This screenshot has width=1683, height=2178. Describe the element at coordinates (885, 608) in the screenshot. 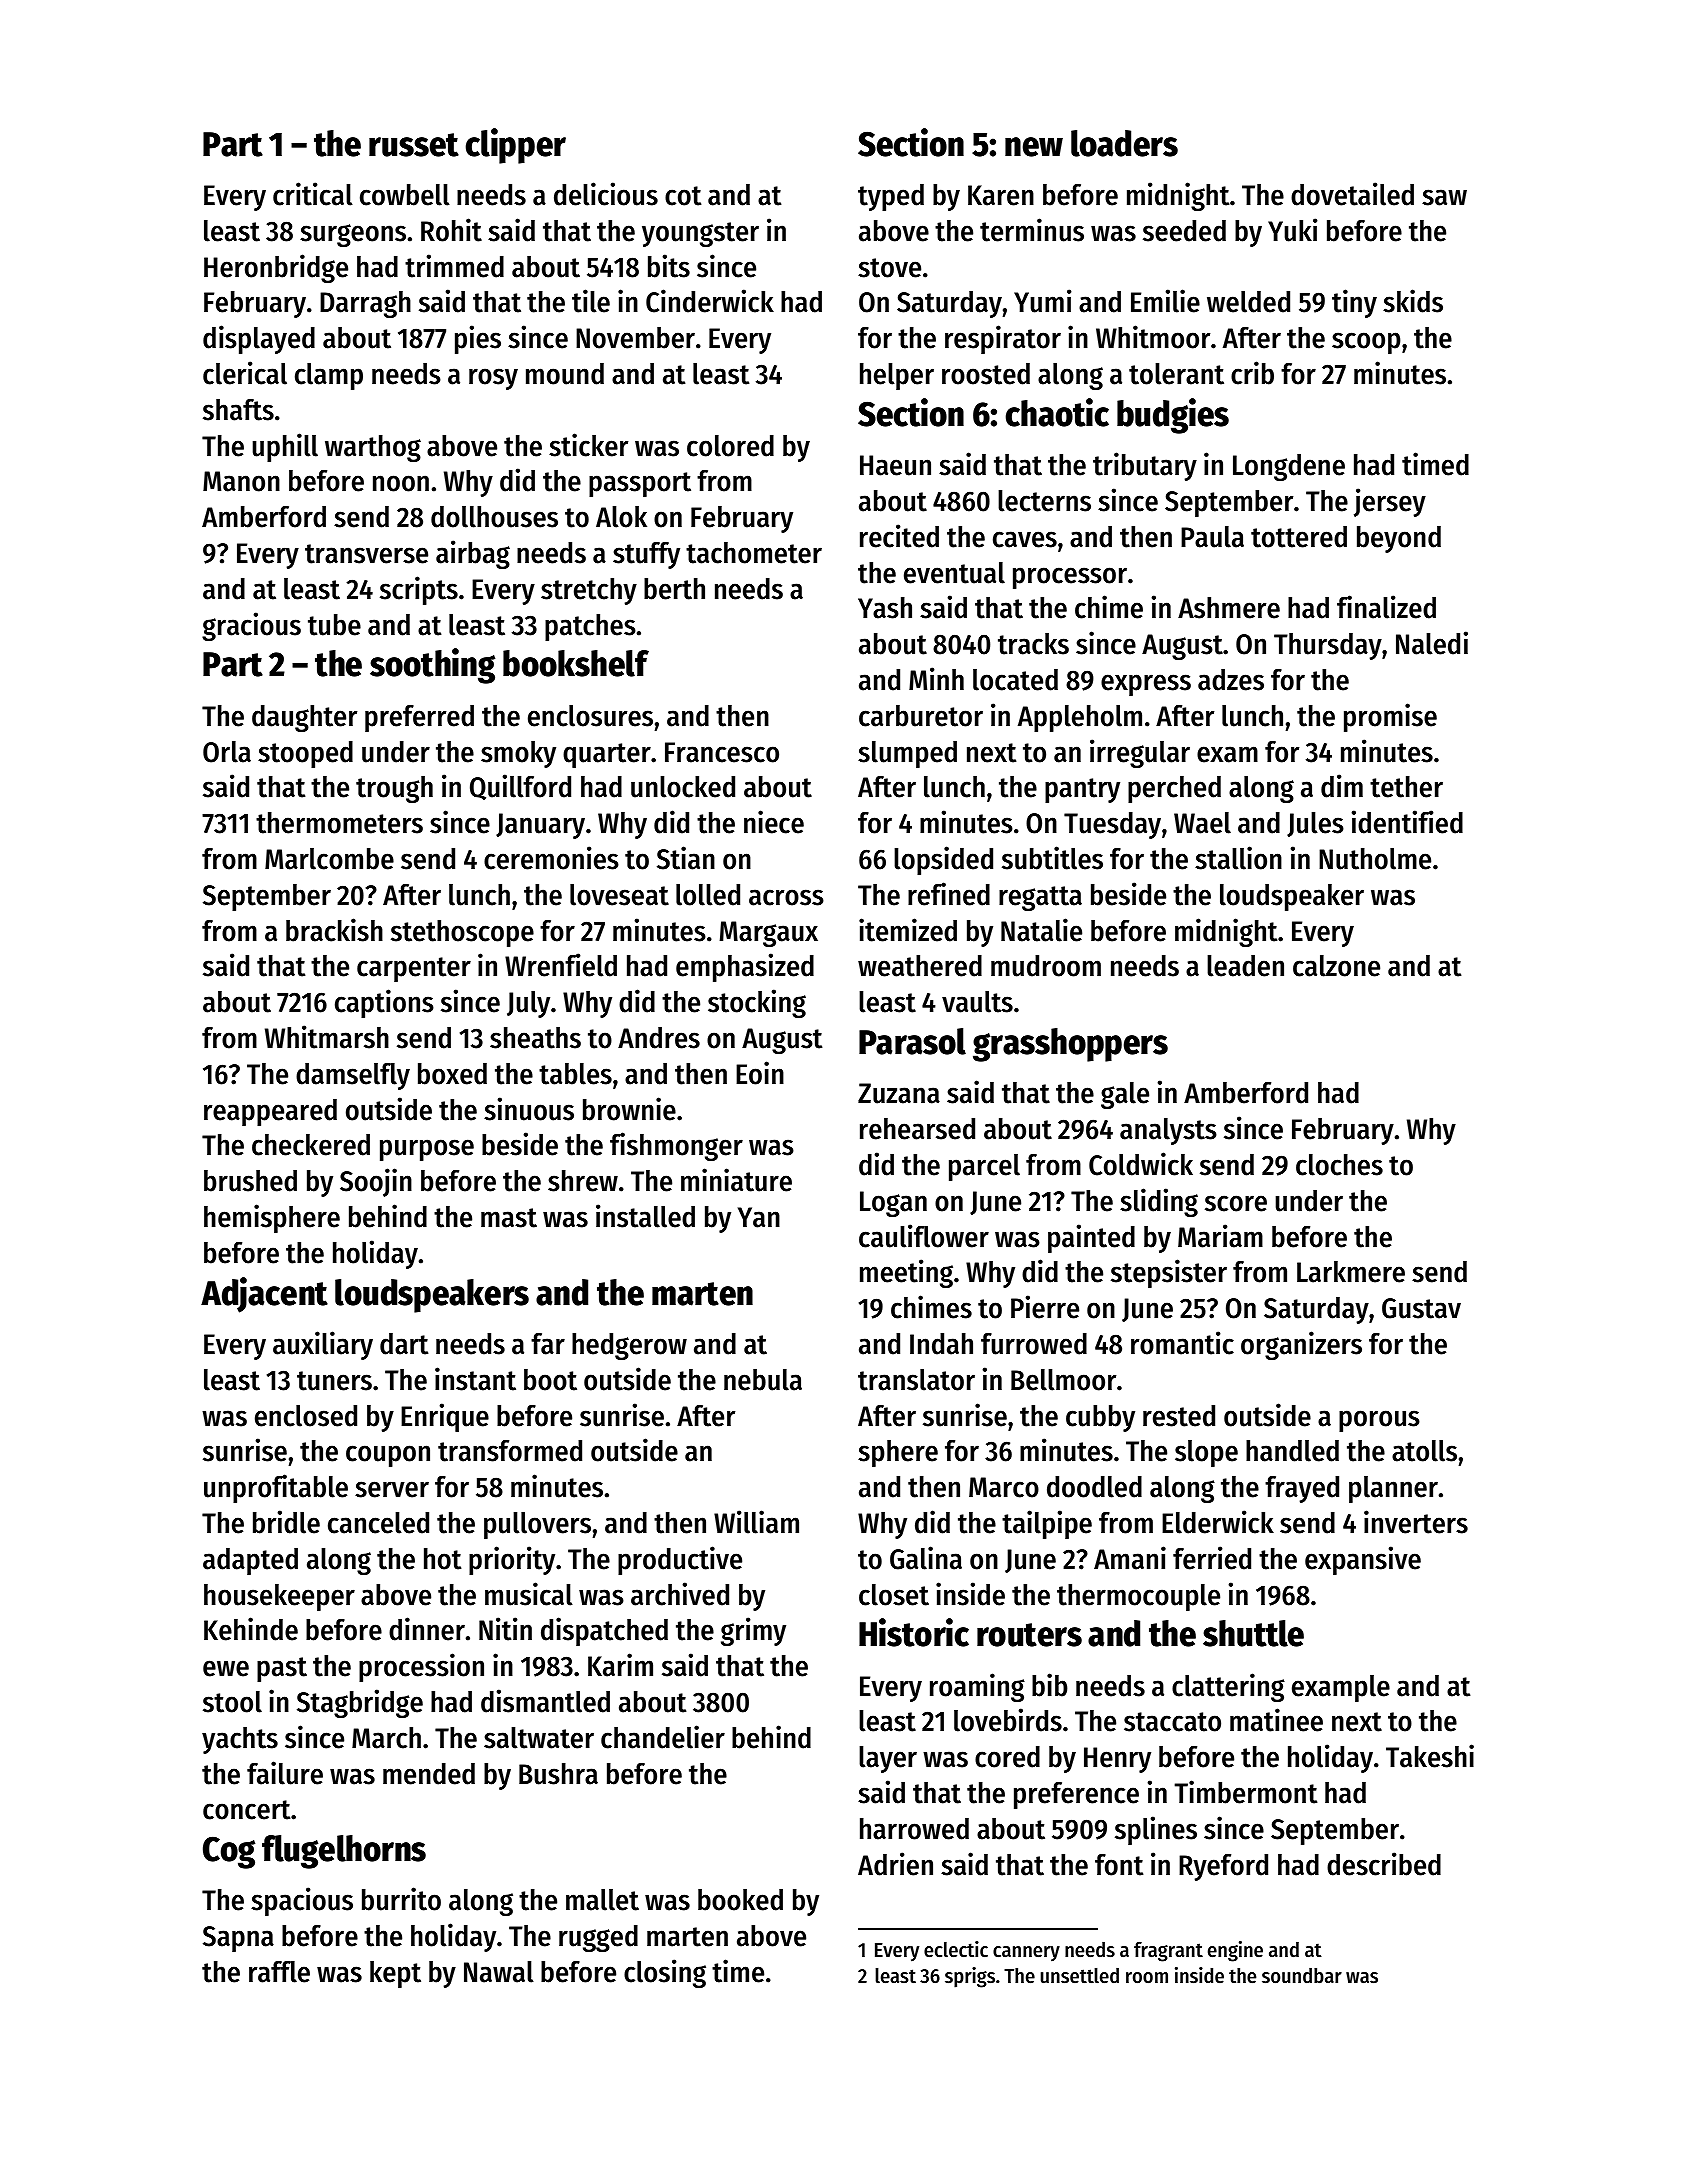

I see `Yash` at that location.
